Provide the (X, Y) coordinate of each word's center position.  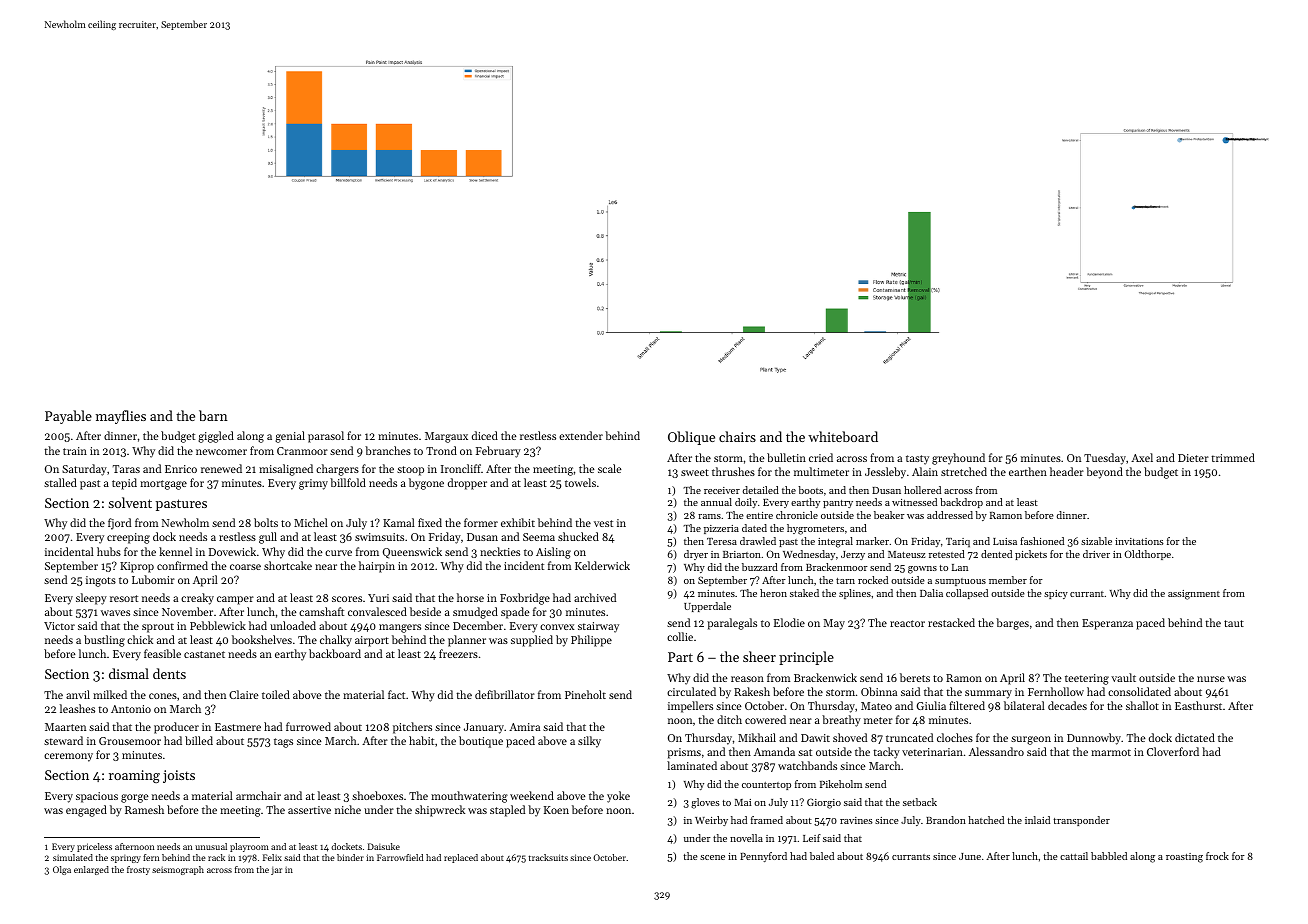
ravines (856, 820)
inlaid (1037, 820)
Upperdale (707, 607)
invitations (1139, 541)
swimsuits (379, 537)
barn (213, 415)
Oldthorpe (1147, 555)
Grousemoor (130, 741)
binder (350, 857)
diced (485, 435)
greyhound (958, 459)
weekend (532, 795)
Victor (59, 626)
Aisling (553, 553)
